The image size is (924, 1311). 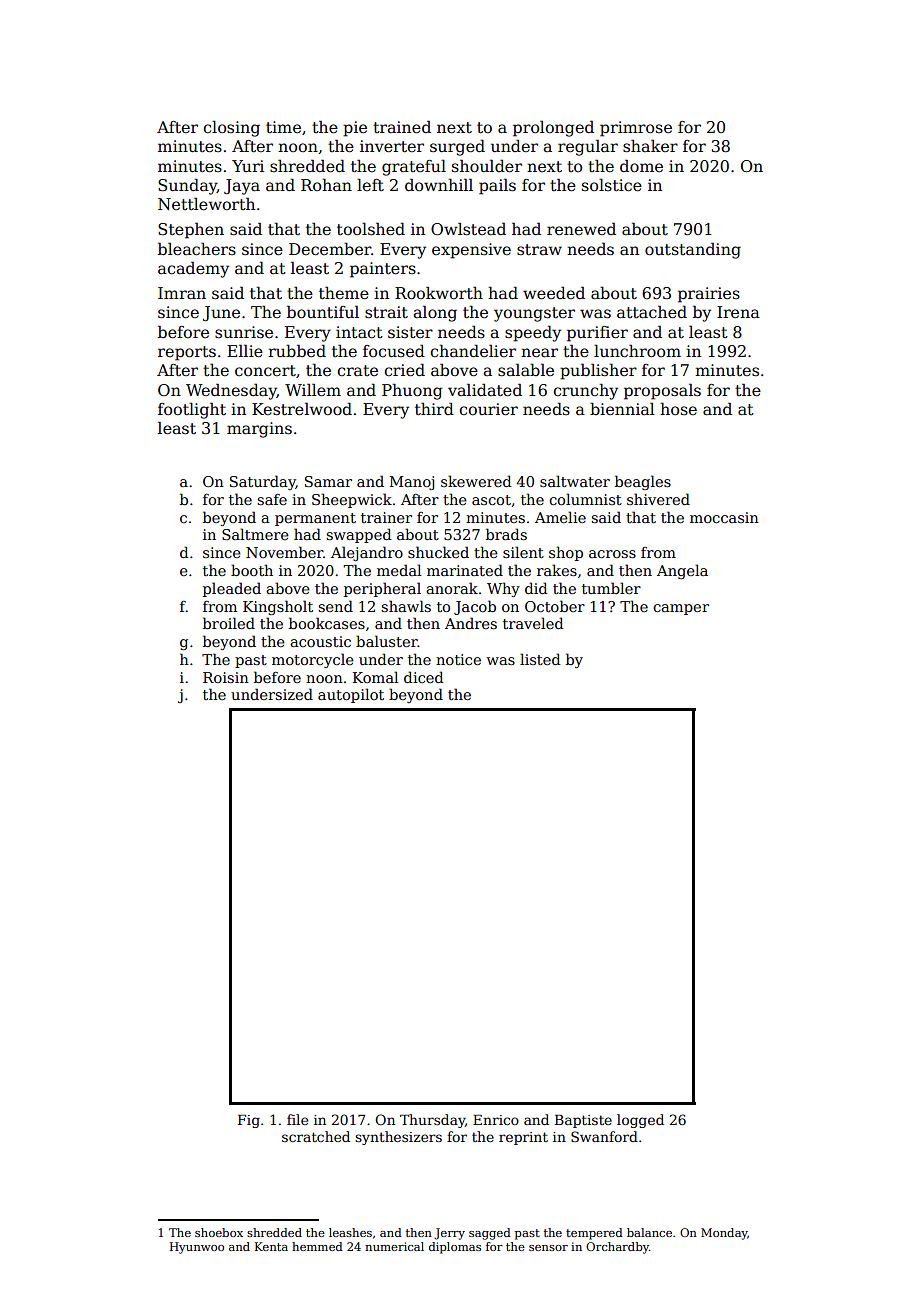 I want to click on listed, so click(x=540, y=659).
